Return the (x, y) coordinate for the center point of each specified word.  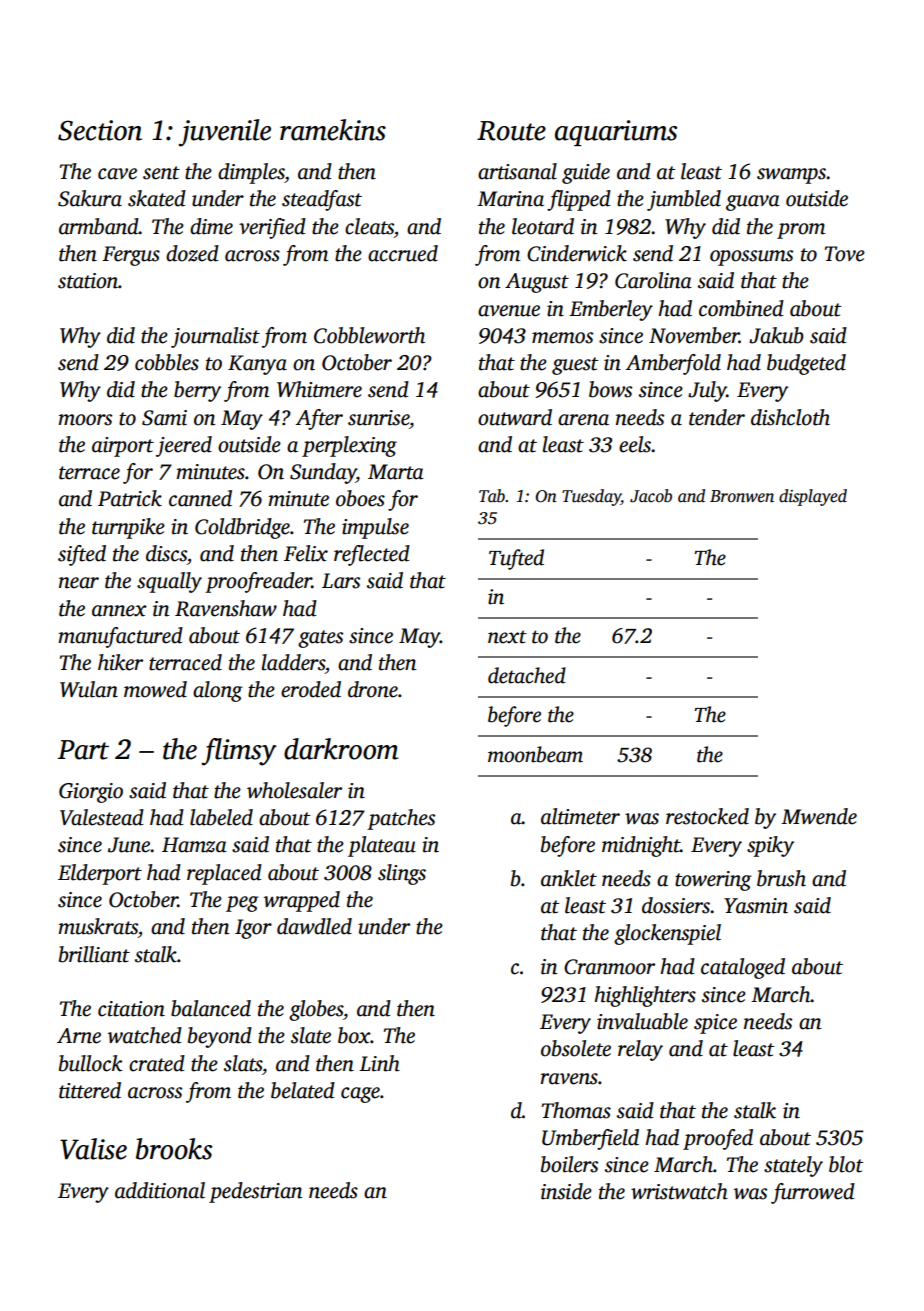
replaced (224, 874)
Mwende (819, 816)
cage (360, 1095)
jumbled (684, 200)
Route (511, 131)
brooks (174, 1149)
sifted (82, 555)
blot (846, 1164)
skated (157, 198)
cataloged (743, 968)
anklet (569, 878)
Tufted (516, 559)
